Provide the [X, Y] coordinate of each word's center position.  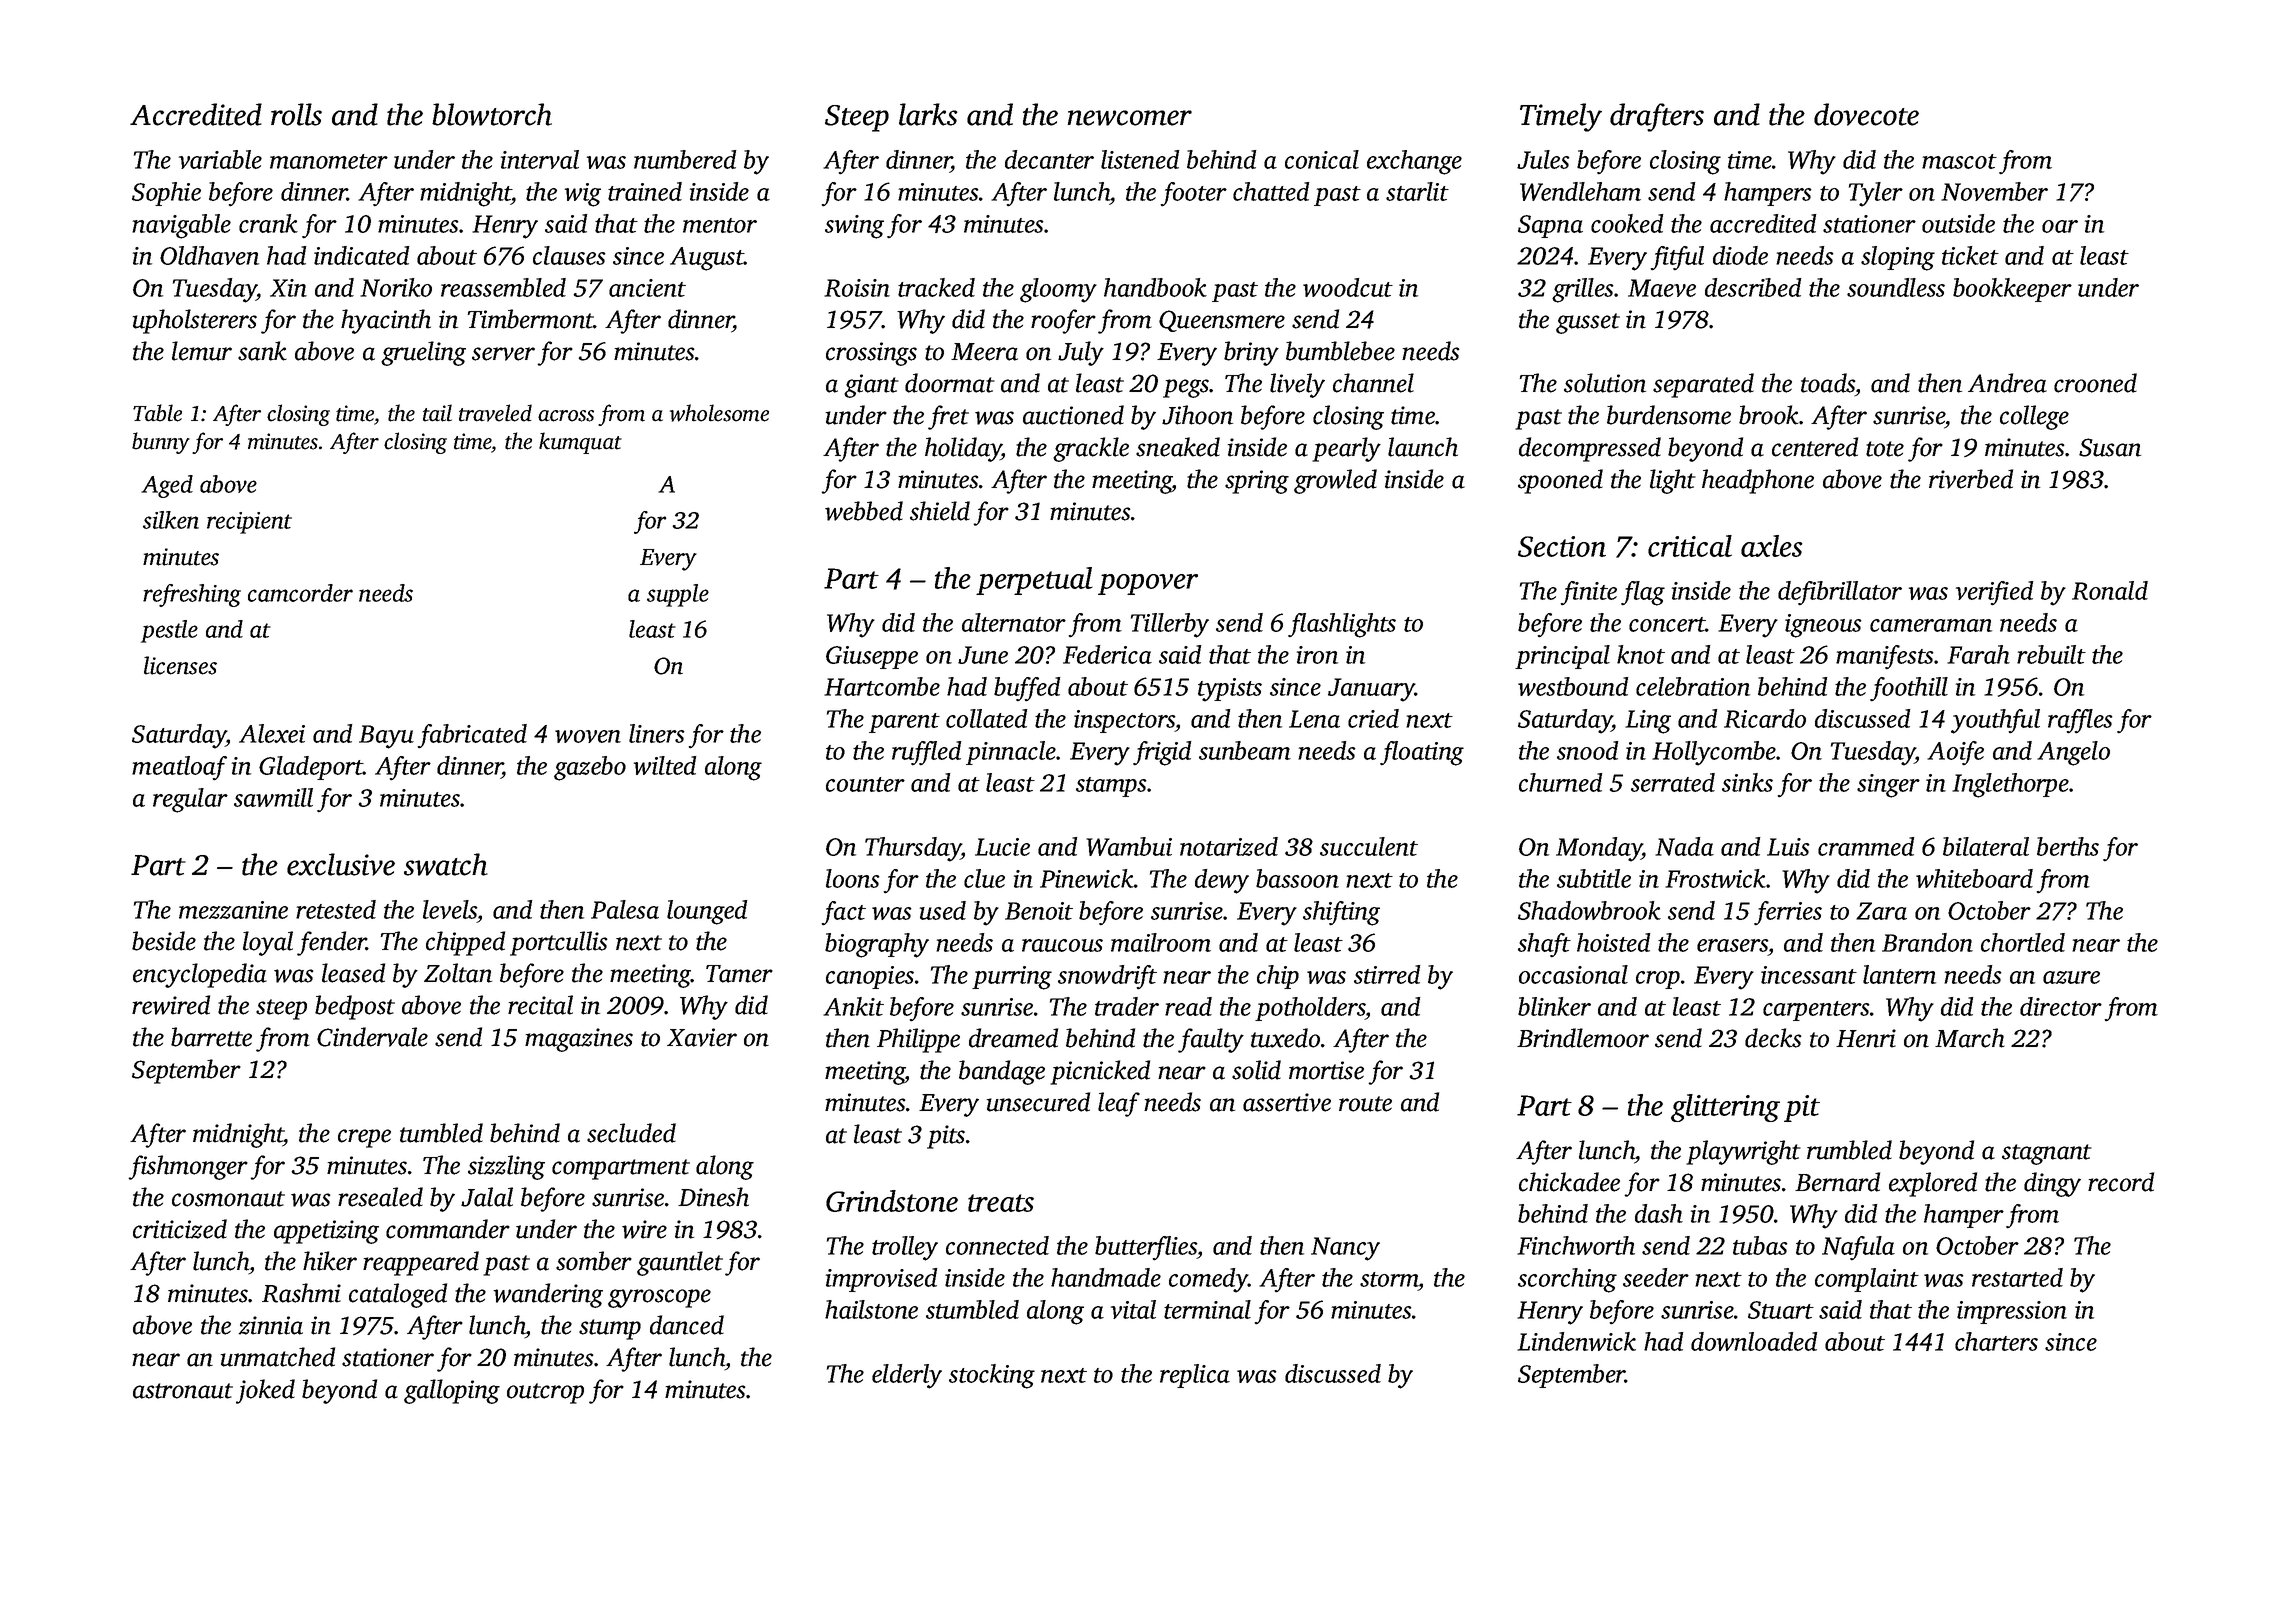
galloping [452, 1391]
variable [220, 159]
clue [984, 878]
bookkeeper [2012, 290]
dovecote [1866, 114]
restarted [2017, 1277]
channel [1373, 383]
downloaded [1754, 1341]
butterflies [1146, 1248]
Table [157, 413]
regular [190, 800]
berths [2068, 846]
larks [928, 114]
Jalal [487, 1197]
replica [1195, 1376]
